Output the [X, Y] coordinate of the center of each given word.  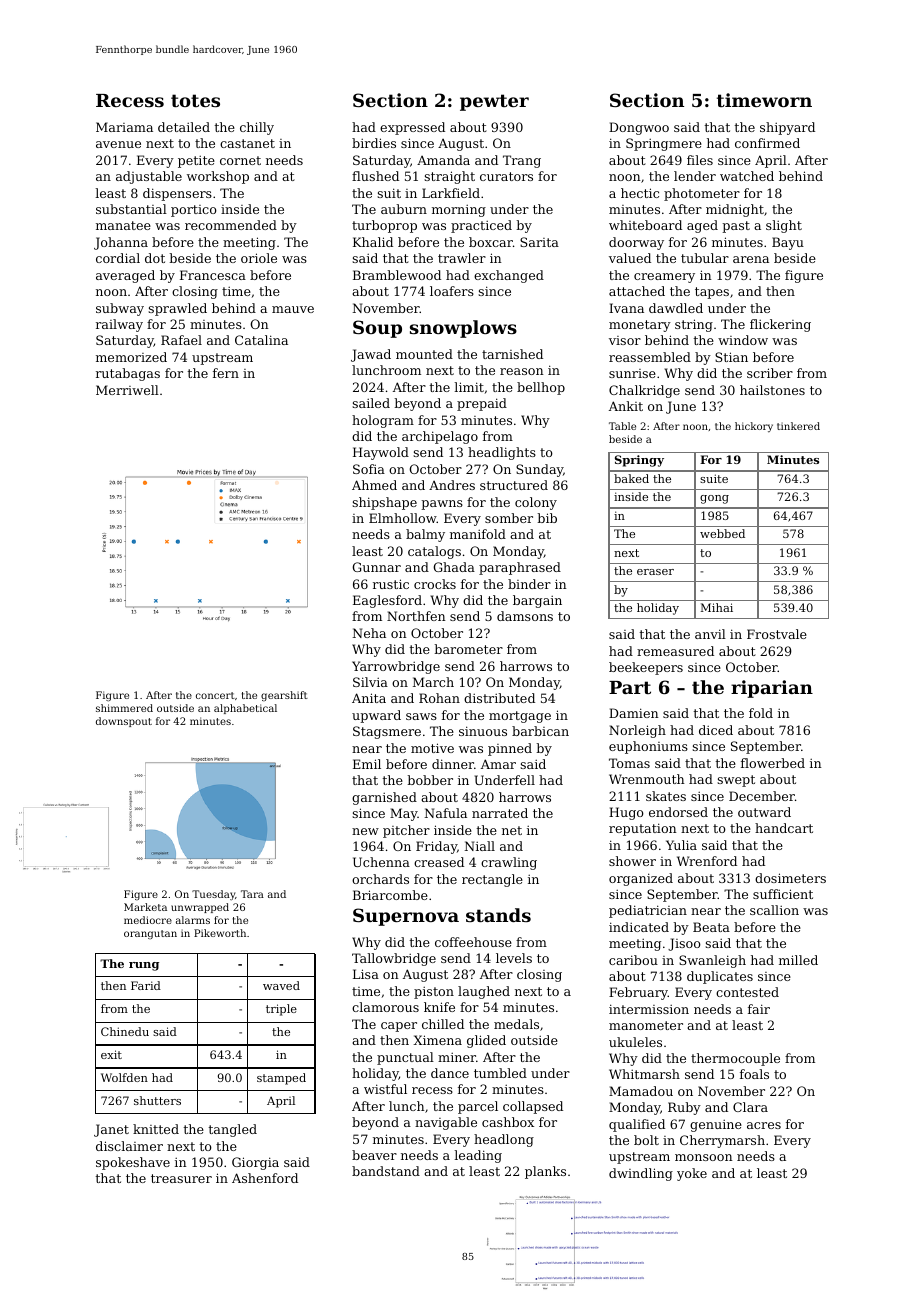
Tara [252, 894]
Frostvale [777, 634]
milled [798, 960]
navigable [446, 1123]
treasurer [181, 1178]
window [743, 340]
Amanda [443, 160]
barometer [469, 649]
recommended [231, 225]
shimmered [124, 708]
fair [759, 1009]
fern [226, 373]
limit [469, 387]
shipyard [787, 128]
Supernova [406, 917]
